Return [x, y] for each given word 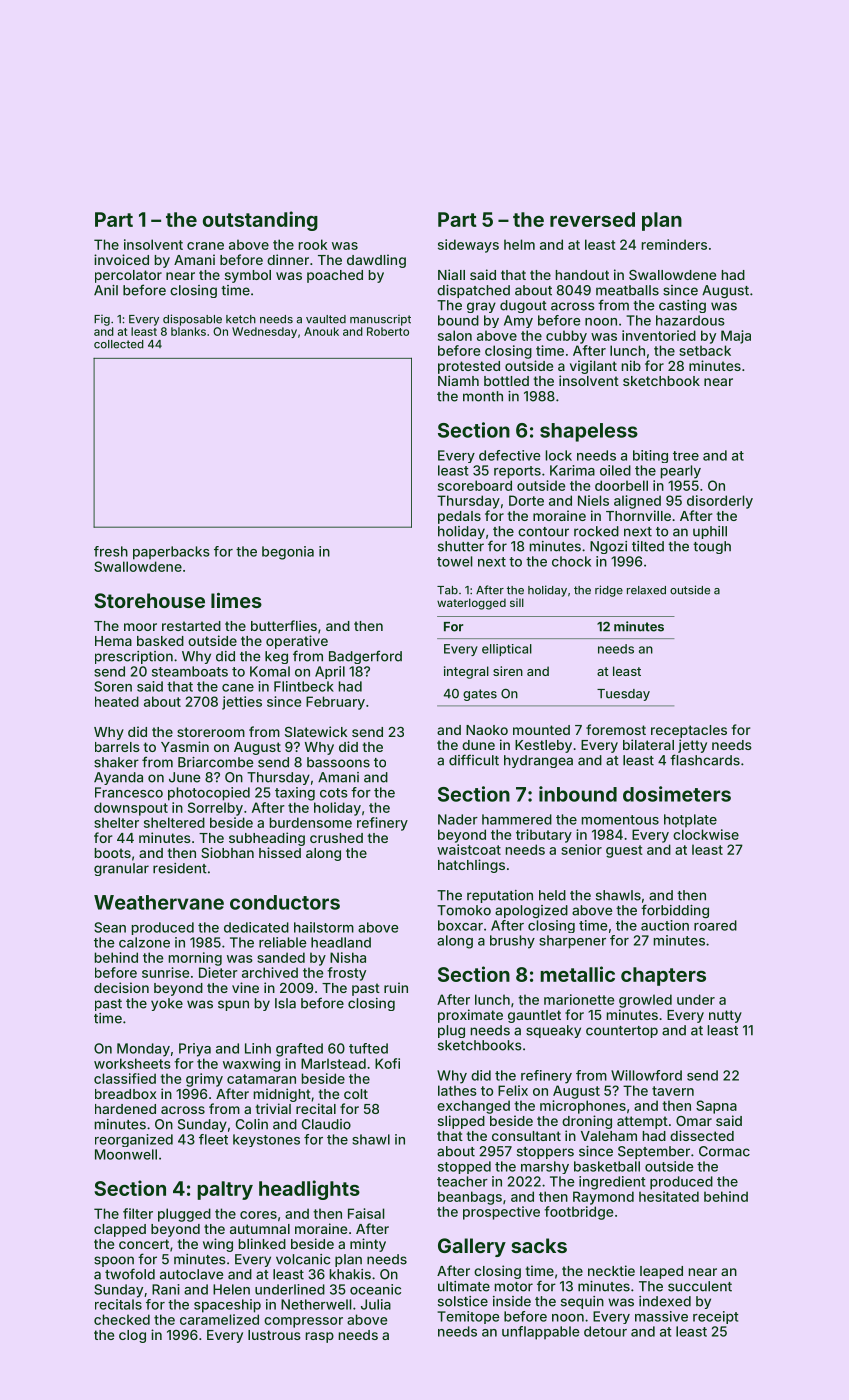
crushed [336, 838]
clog [132, 1336]
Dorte [526, 500]
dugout [523, 306]
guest [624, 851]
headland [341, 942]
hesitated [669, 1196]
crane [205, 246]
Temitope [468, 1317]
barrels [117, 747]
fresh [111, 551]
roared [715, 925]
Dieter [218, 972]
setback [705, 350]
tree [686, 456]
